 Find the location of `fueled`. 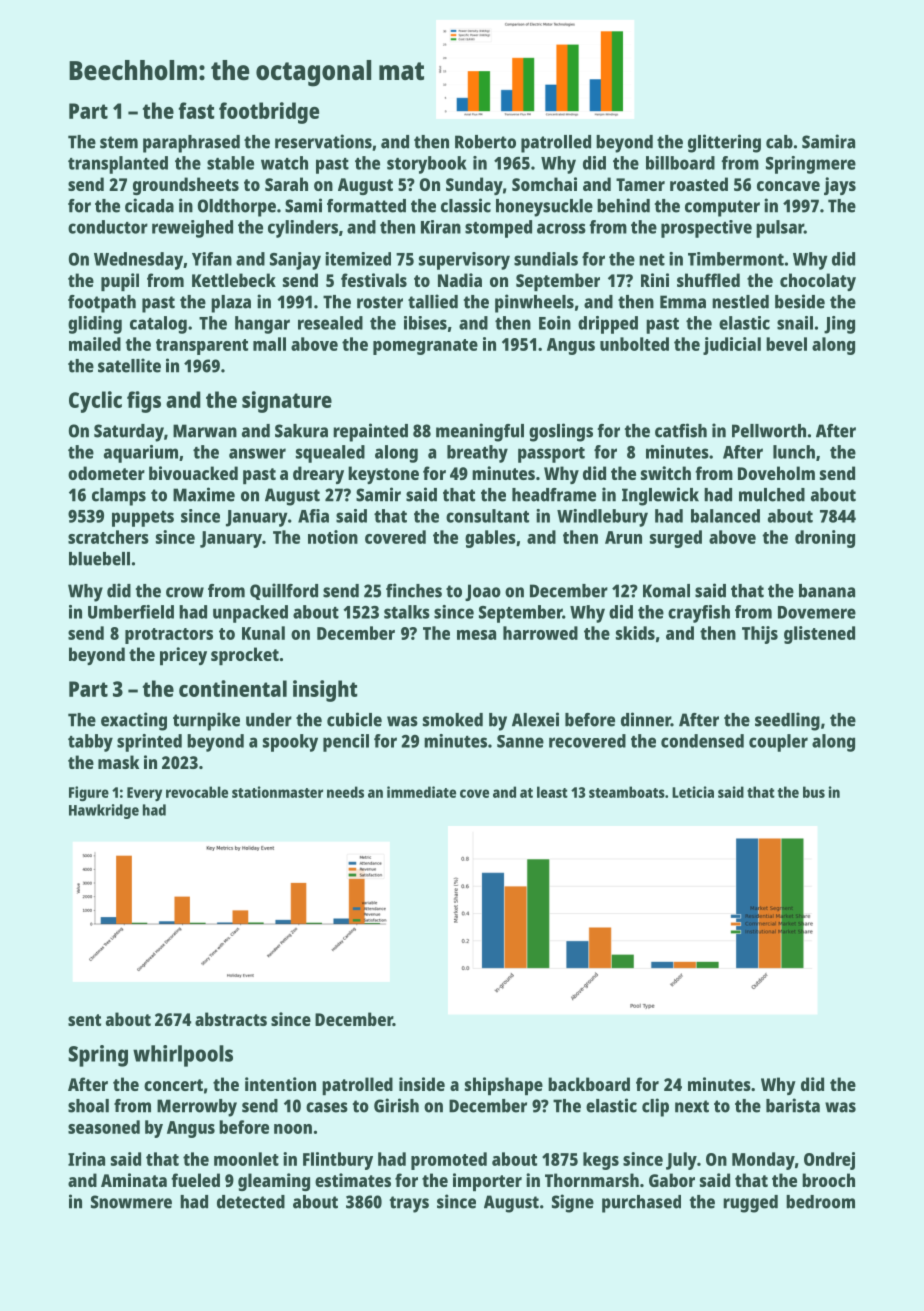

fueled is located at coordinates (195, 1180).
